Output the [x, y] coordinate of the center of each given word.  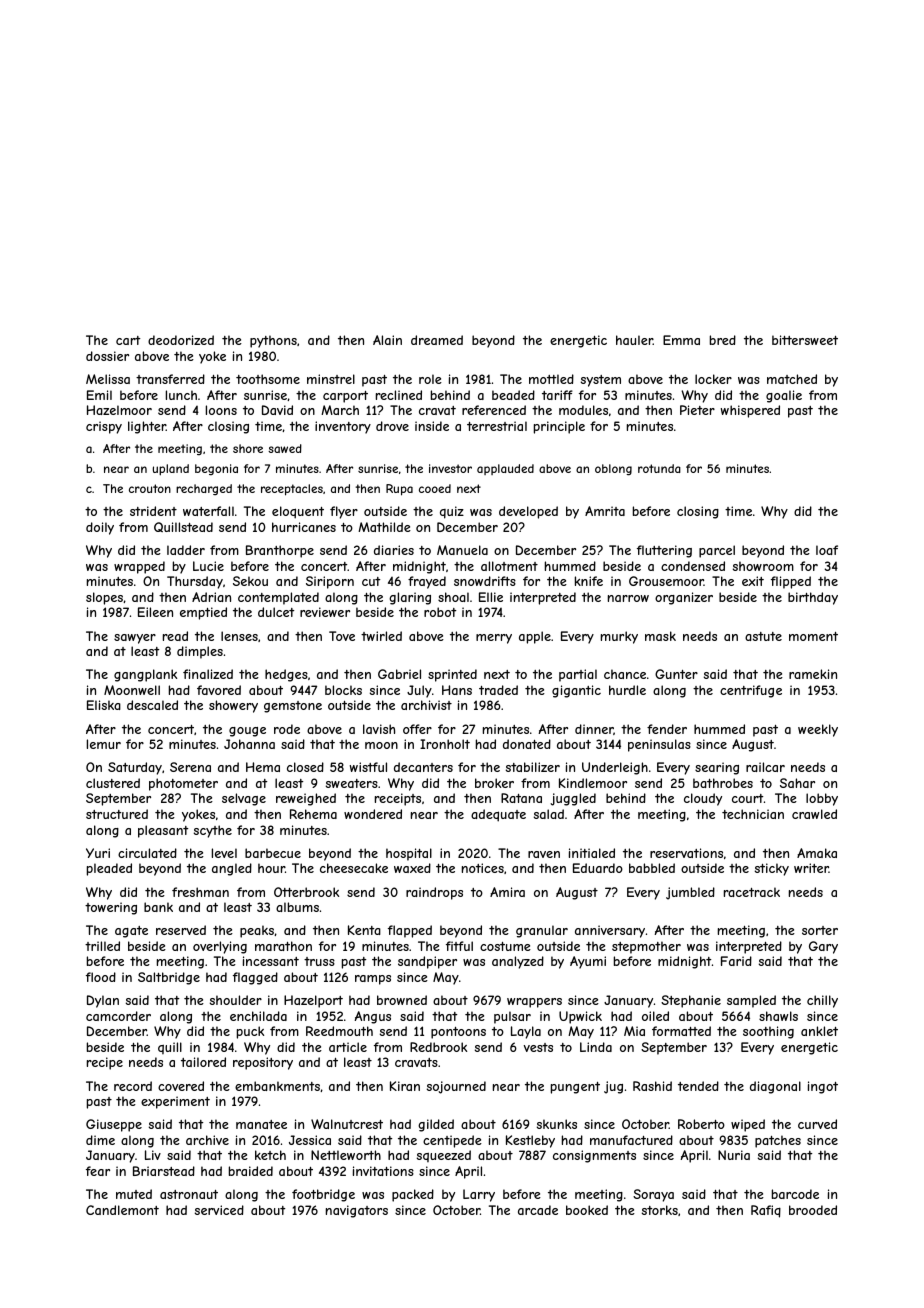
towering [111, 908]
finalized [208, 674]
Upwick [580, 1017]
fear [98, 1171]
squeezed [444, 1156]
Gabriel [399, 674]
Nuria [734, 1155]
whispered [750, 411]
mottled [551, 379]
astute [763, 636]
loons [221, 410]
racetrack [752, 892]
